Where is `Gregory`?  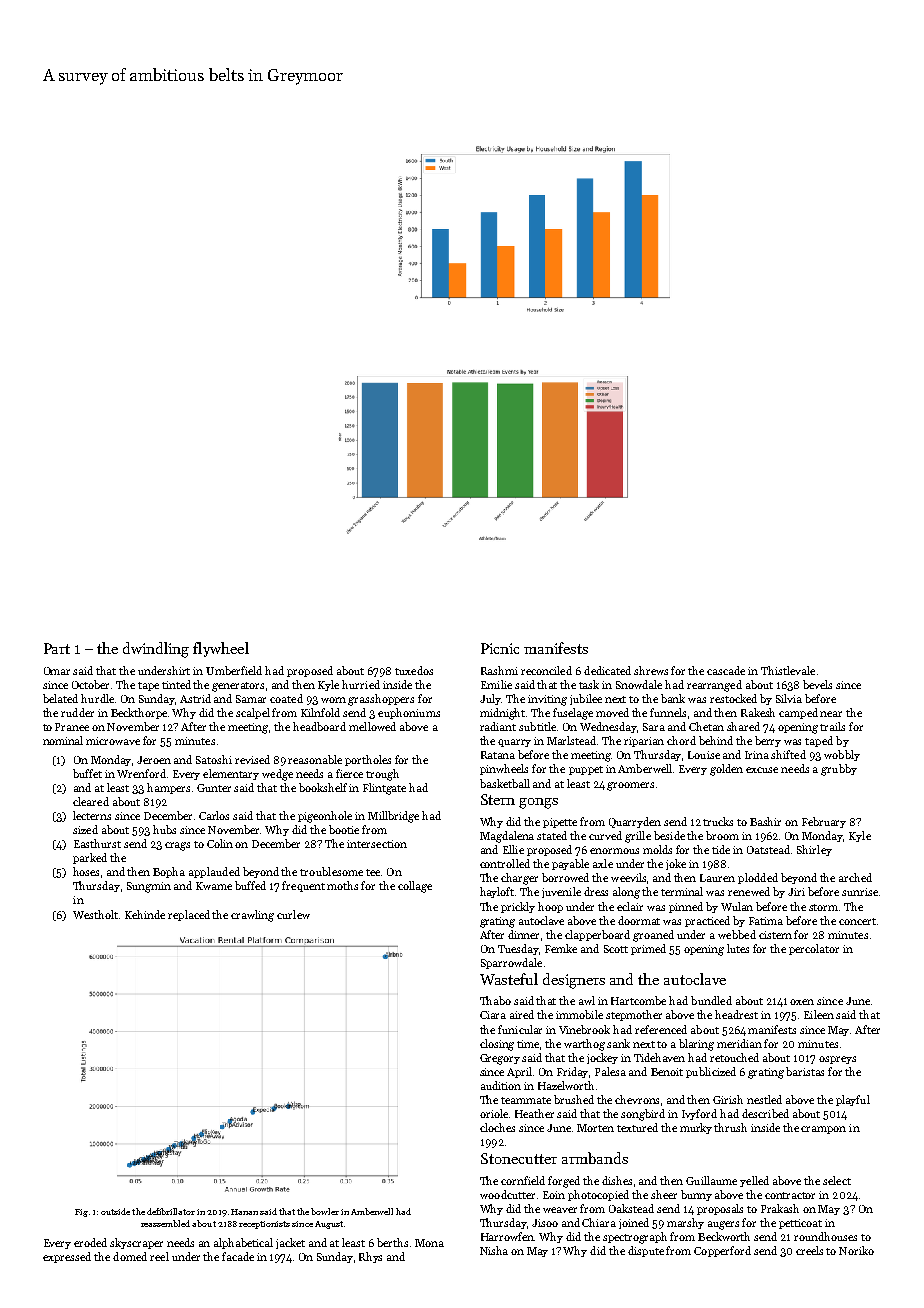
Gregory is located at coordinates (500, 1059).
